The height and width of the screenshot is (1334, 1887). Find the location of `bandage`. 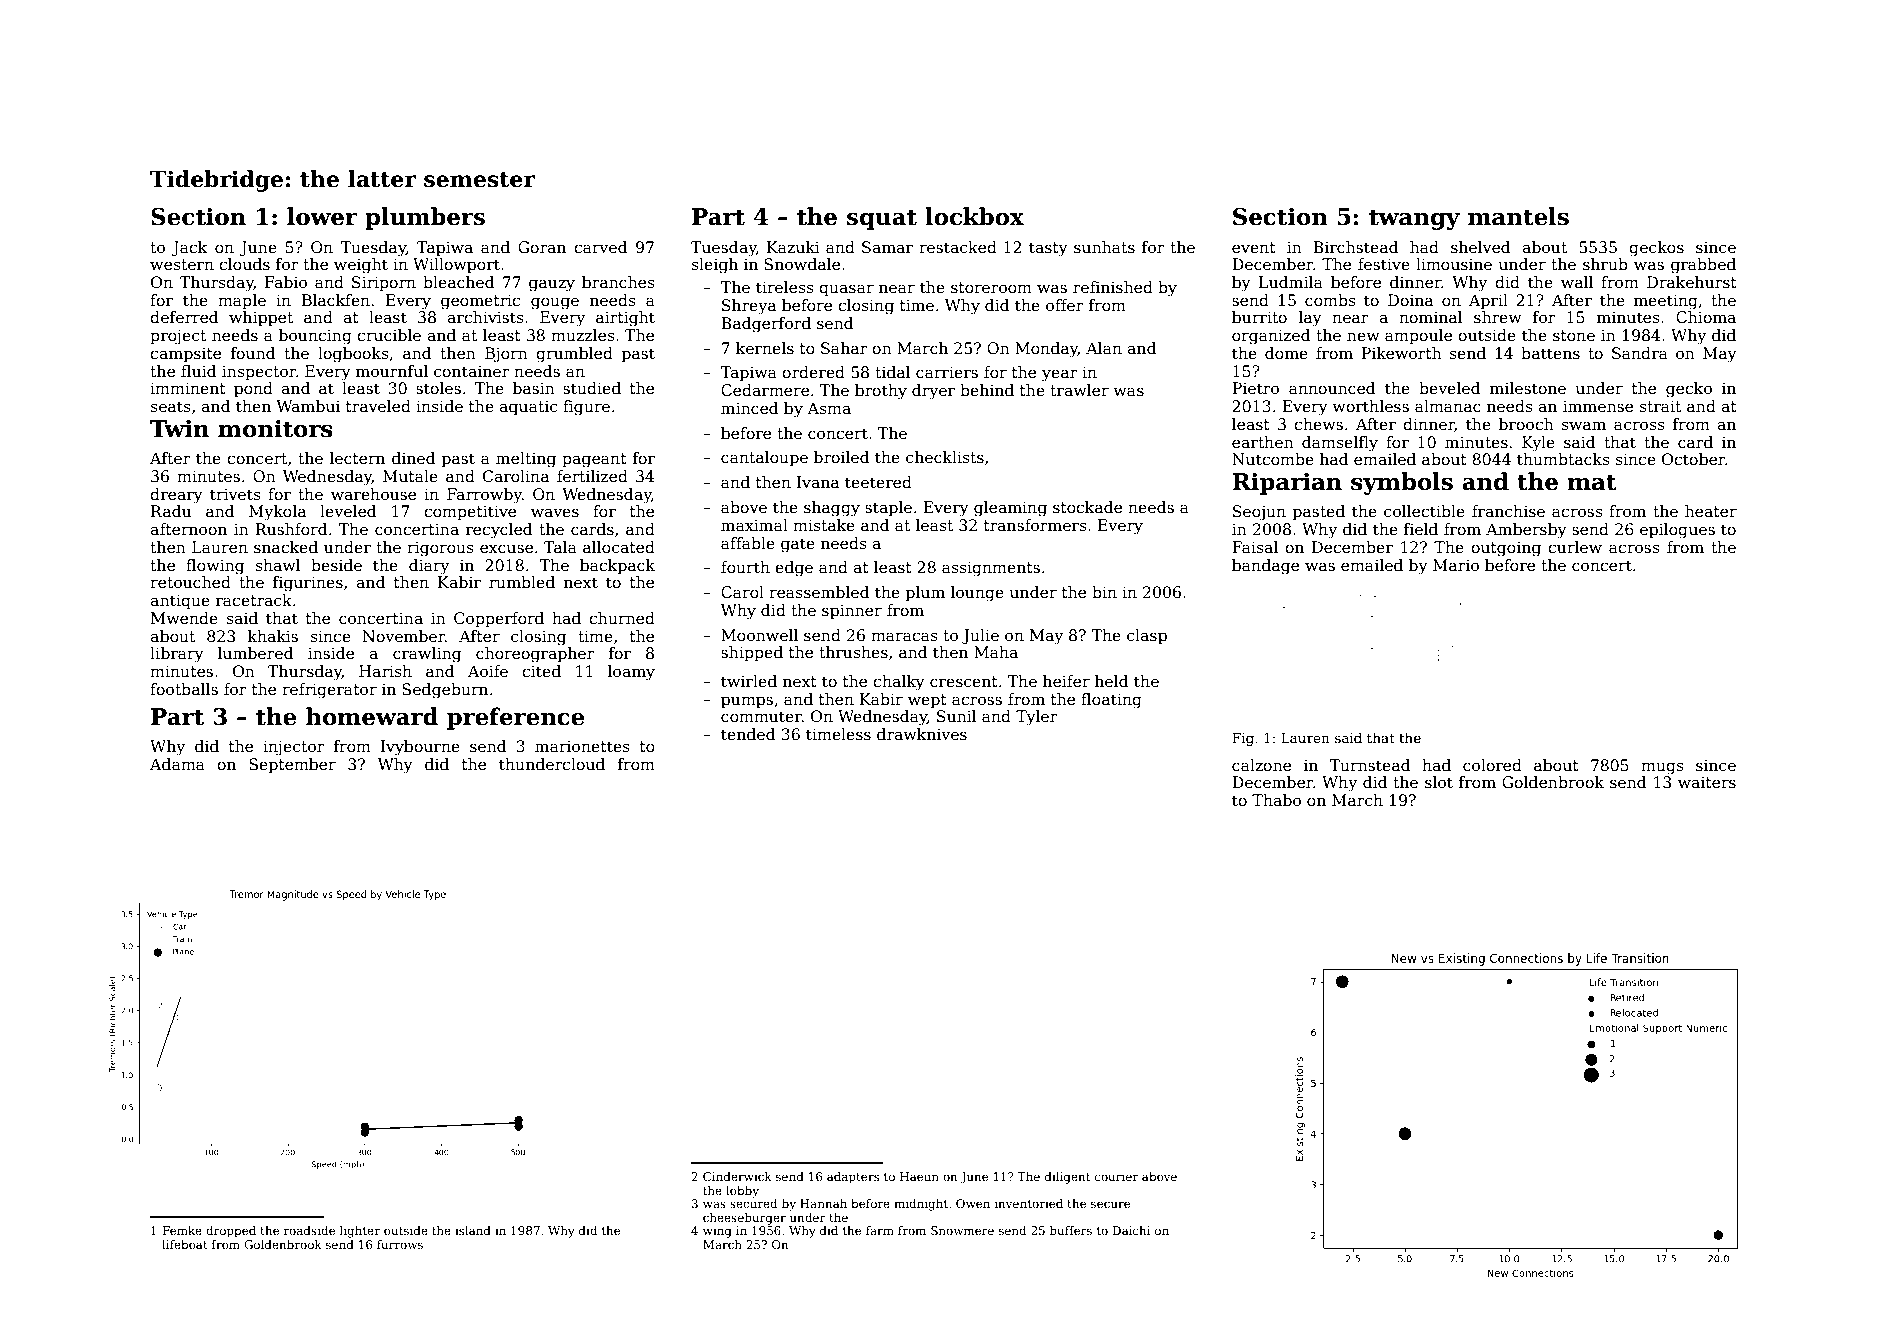

bandage is located at coordinates (1265, 567).
